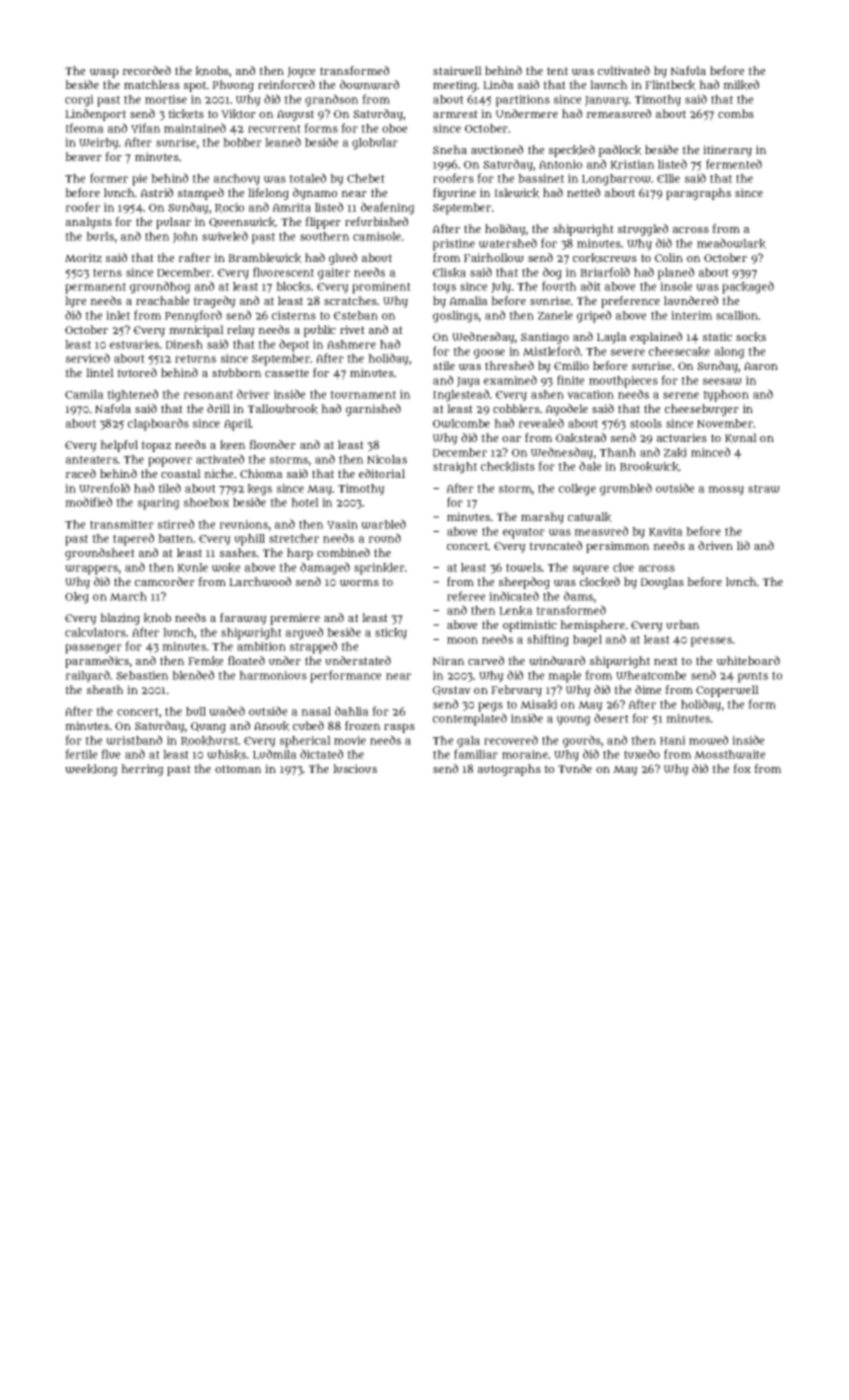 The width and height of the screenshot is (849, 1400). What do you see at coordinates (165, 581) in the screenshot?
I see `camcorder` at bounding box center [165, 581].
